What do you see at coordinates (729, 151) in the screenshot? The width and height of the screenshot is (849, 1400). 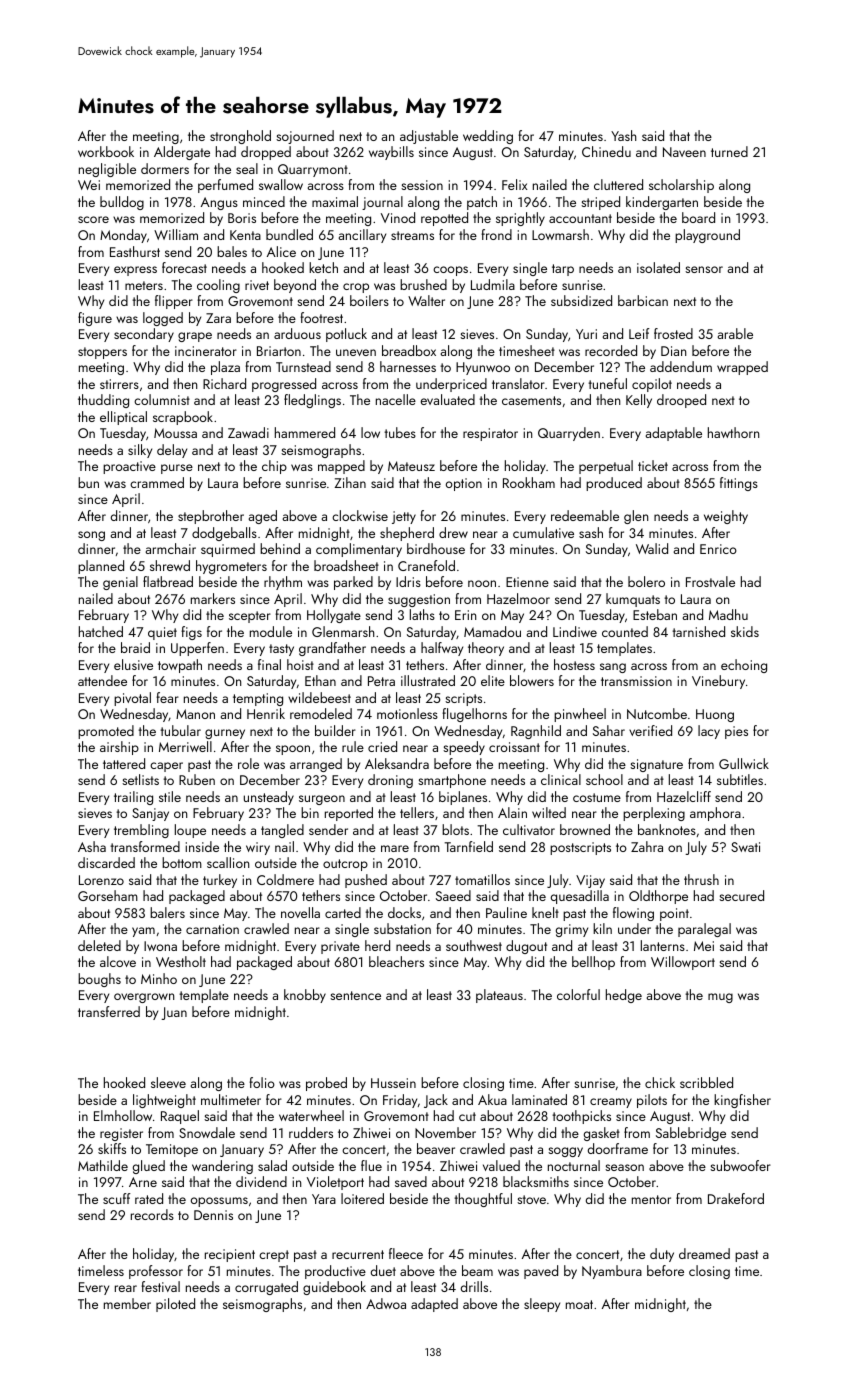 I see `turned` at bounding box center [729, 151].
